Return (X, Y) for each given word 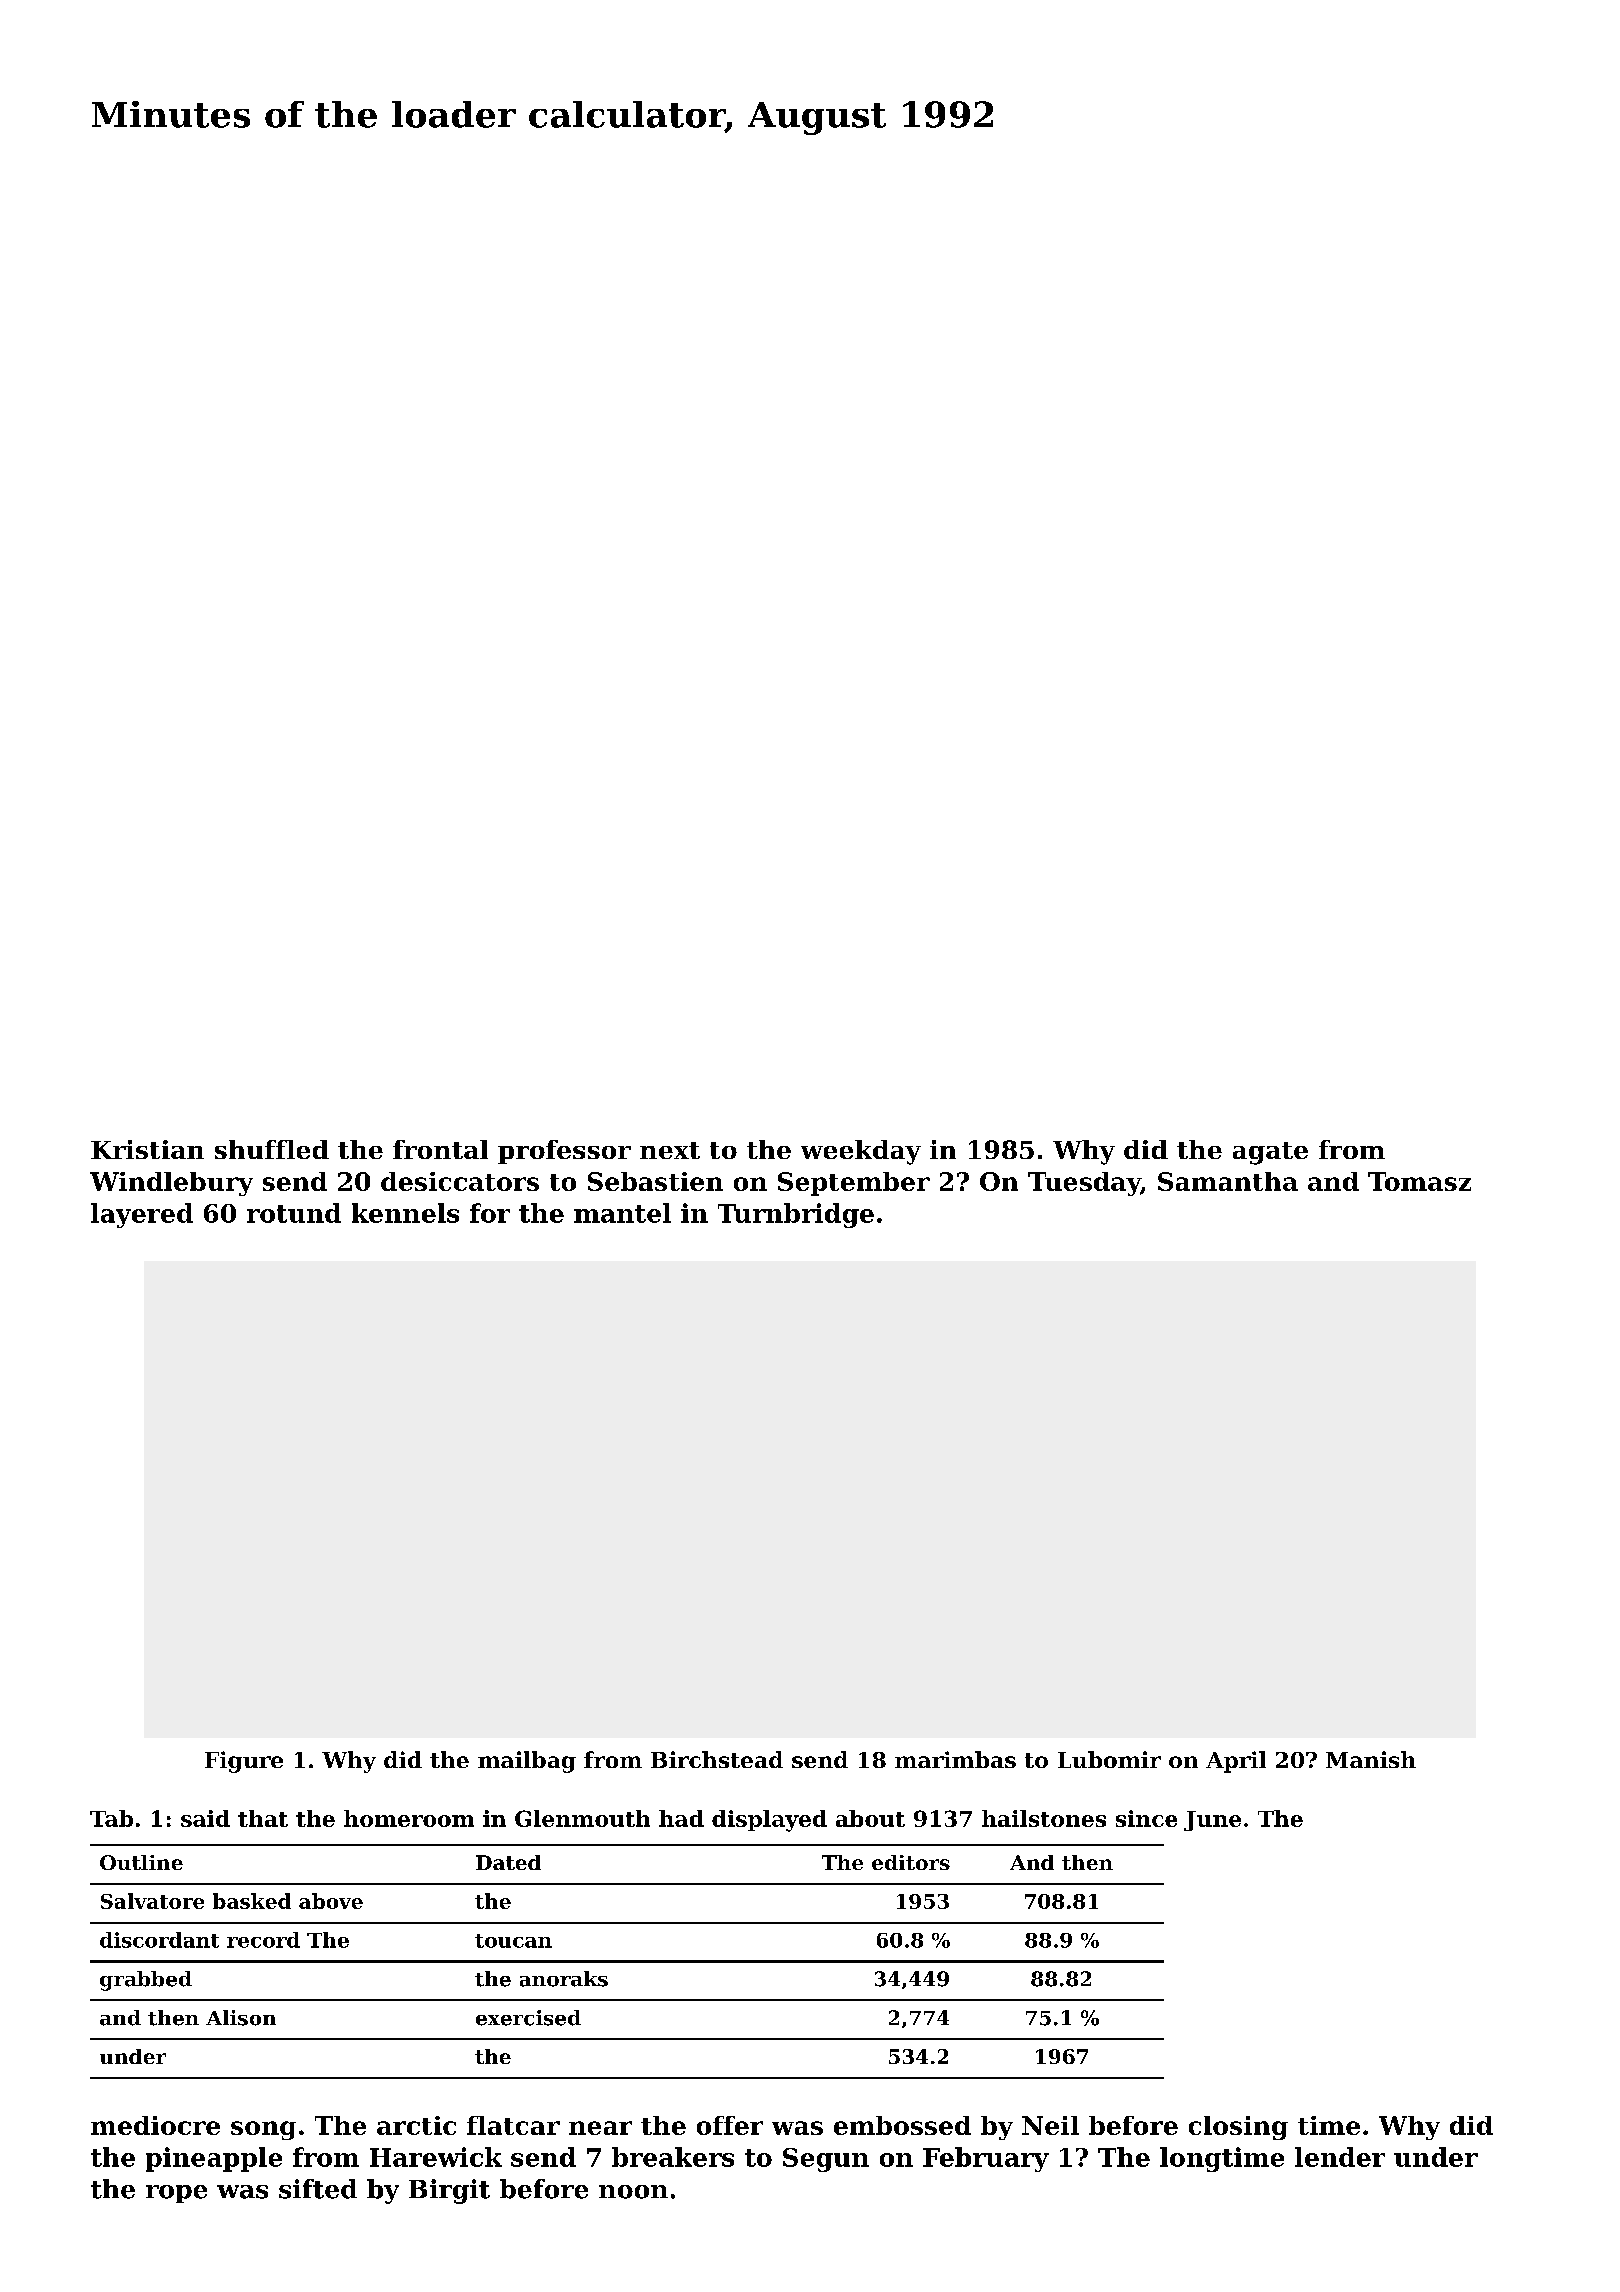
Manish (1371, 1759)
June (1212, 1821)
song (263, 2130)
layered (142, 1215)
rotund (294, 1213)
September (854, 1184)
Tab (111, 1818)
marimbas (955, 1759)
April (1236, 1762)
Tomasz (1419, 1181)
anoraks (564, 1979)
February (986, 2159)
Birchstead (717, 1759)
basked (252, 1901)
